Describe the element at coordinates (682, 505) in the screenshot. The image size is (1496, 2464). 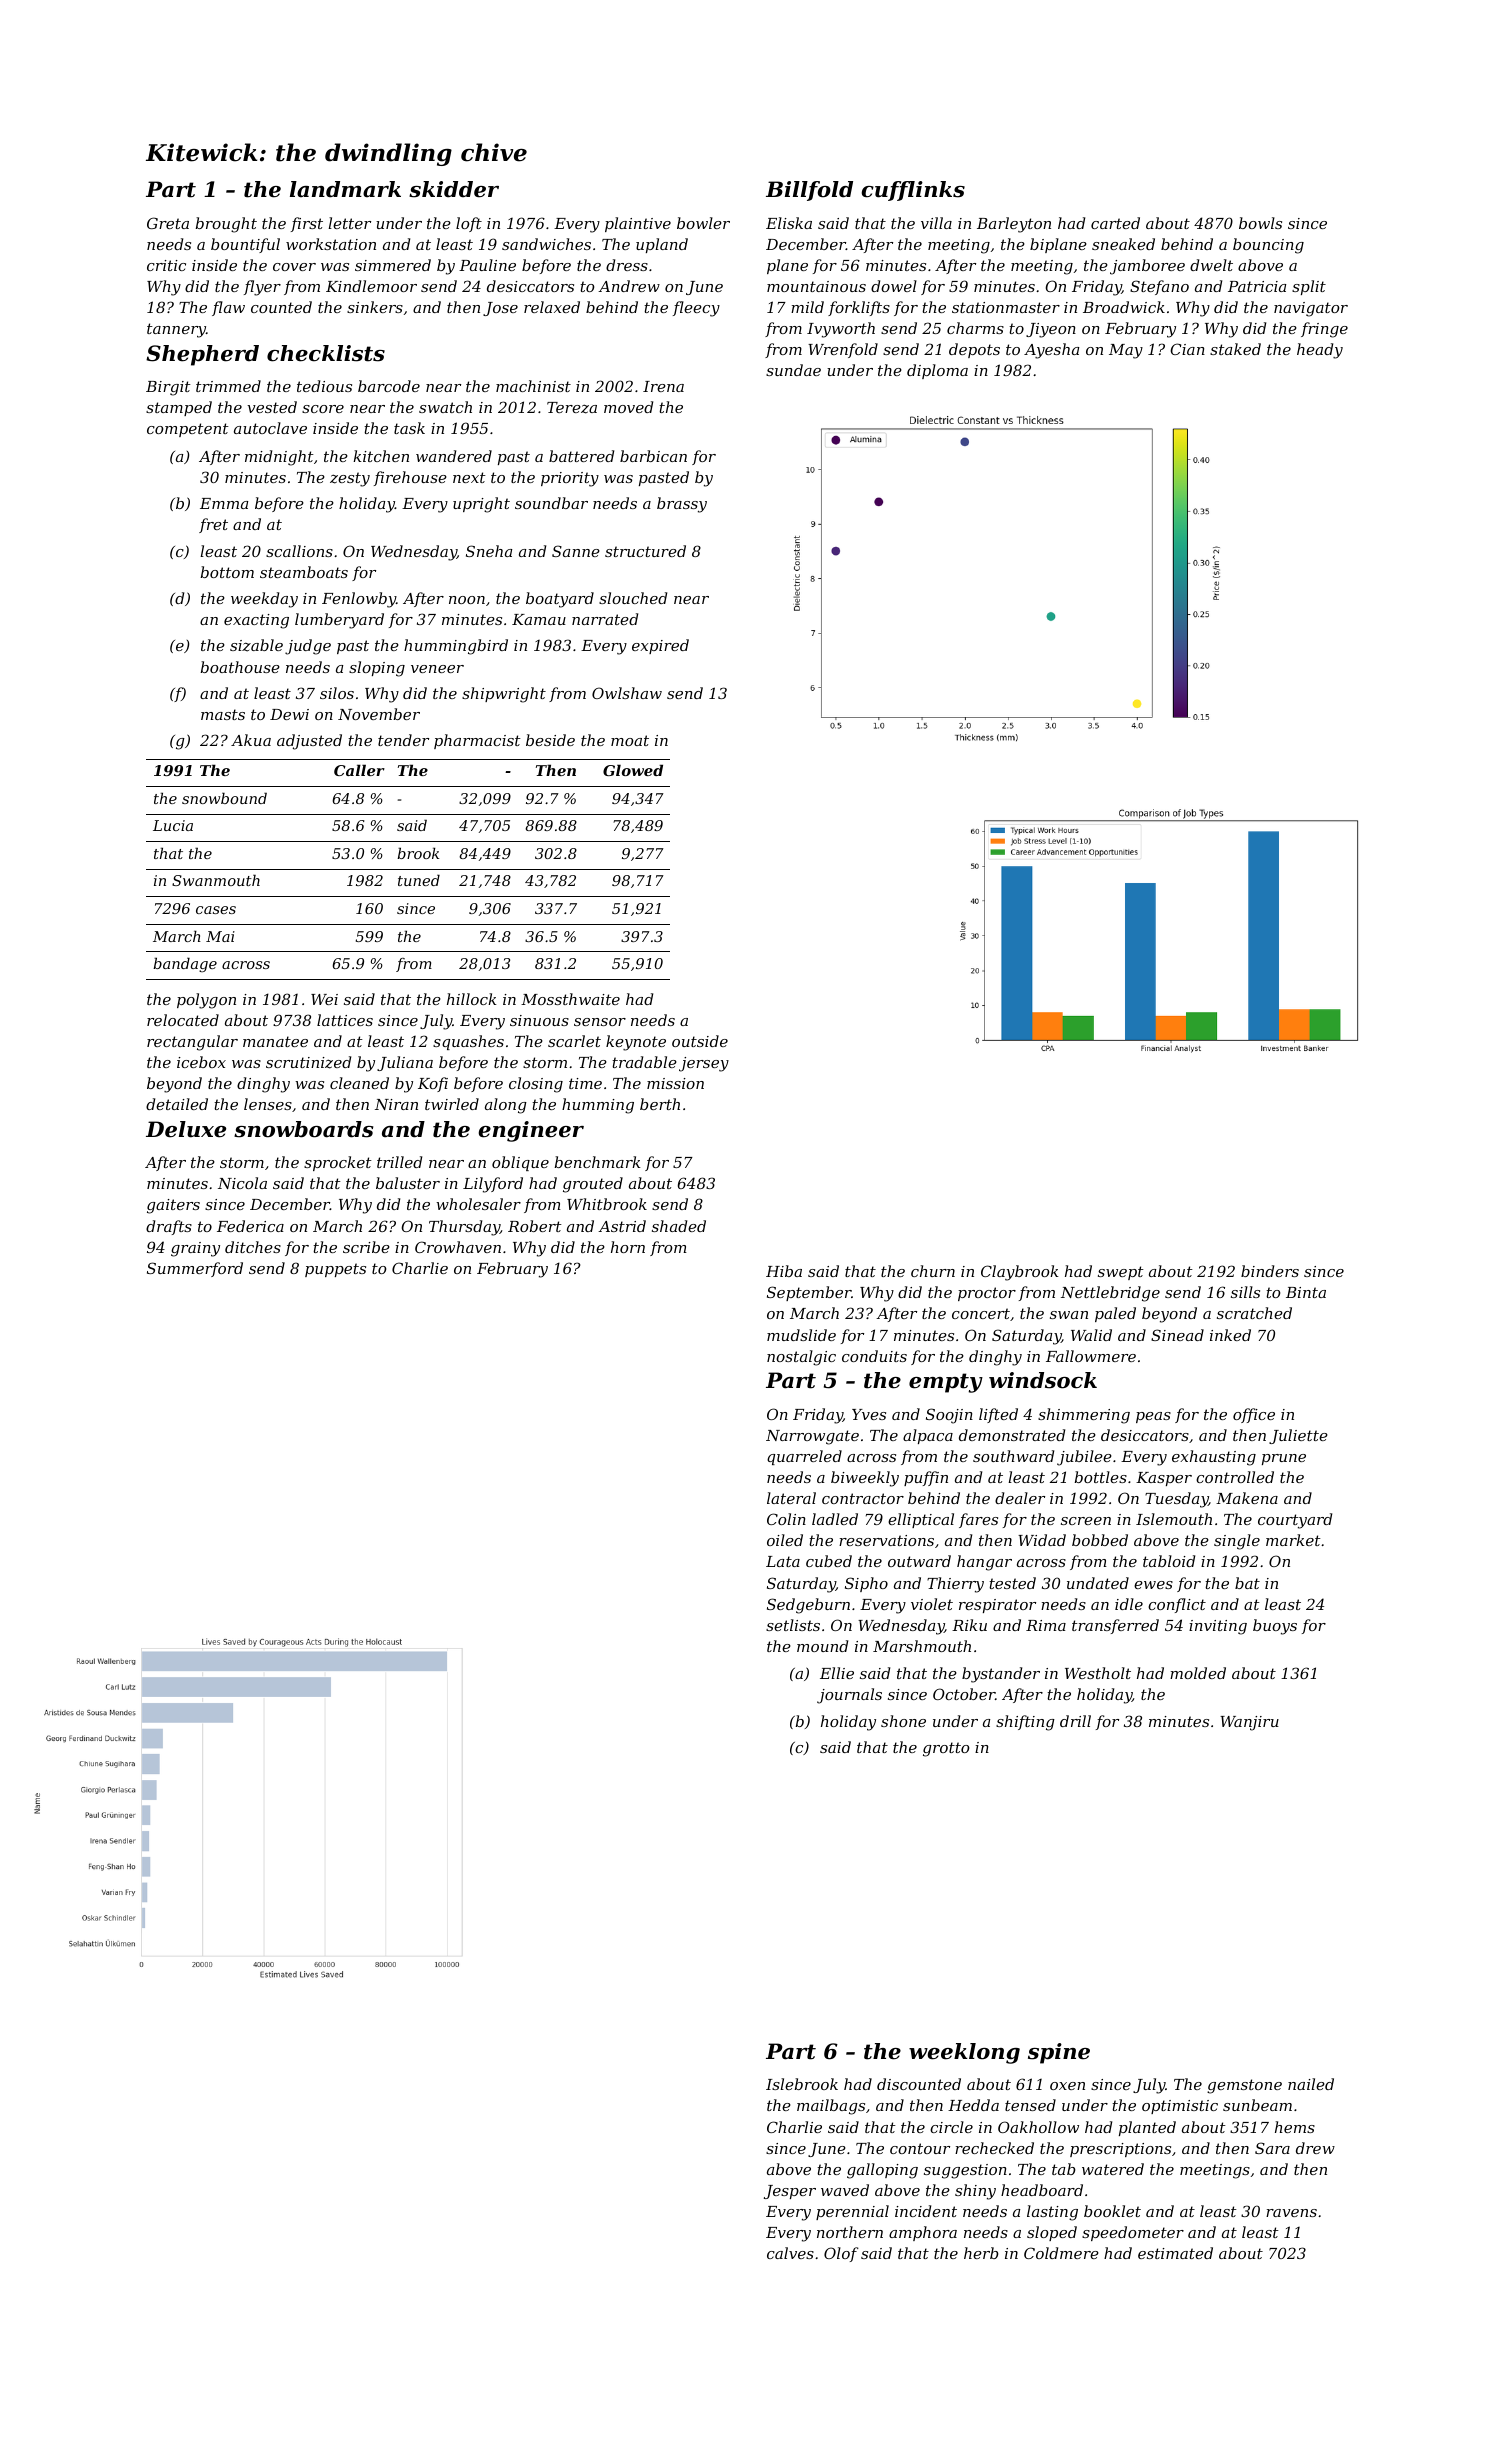
I see `brassy` at that location.
